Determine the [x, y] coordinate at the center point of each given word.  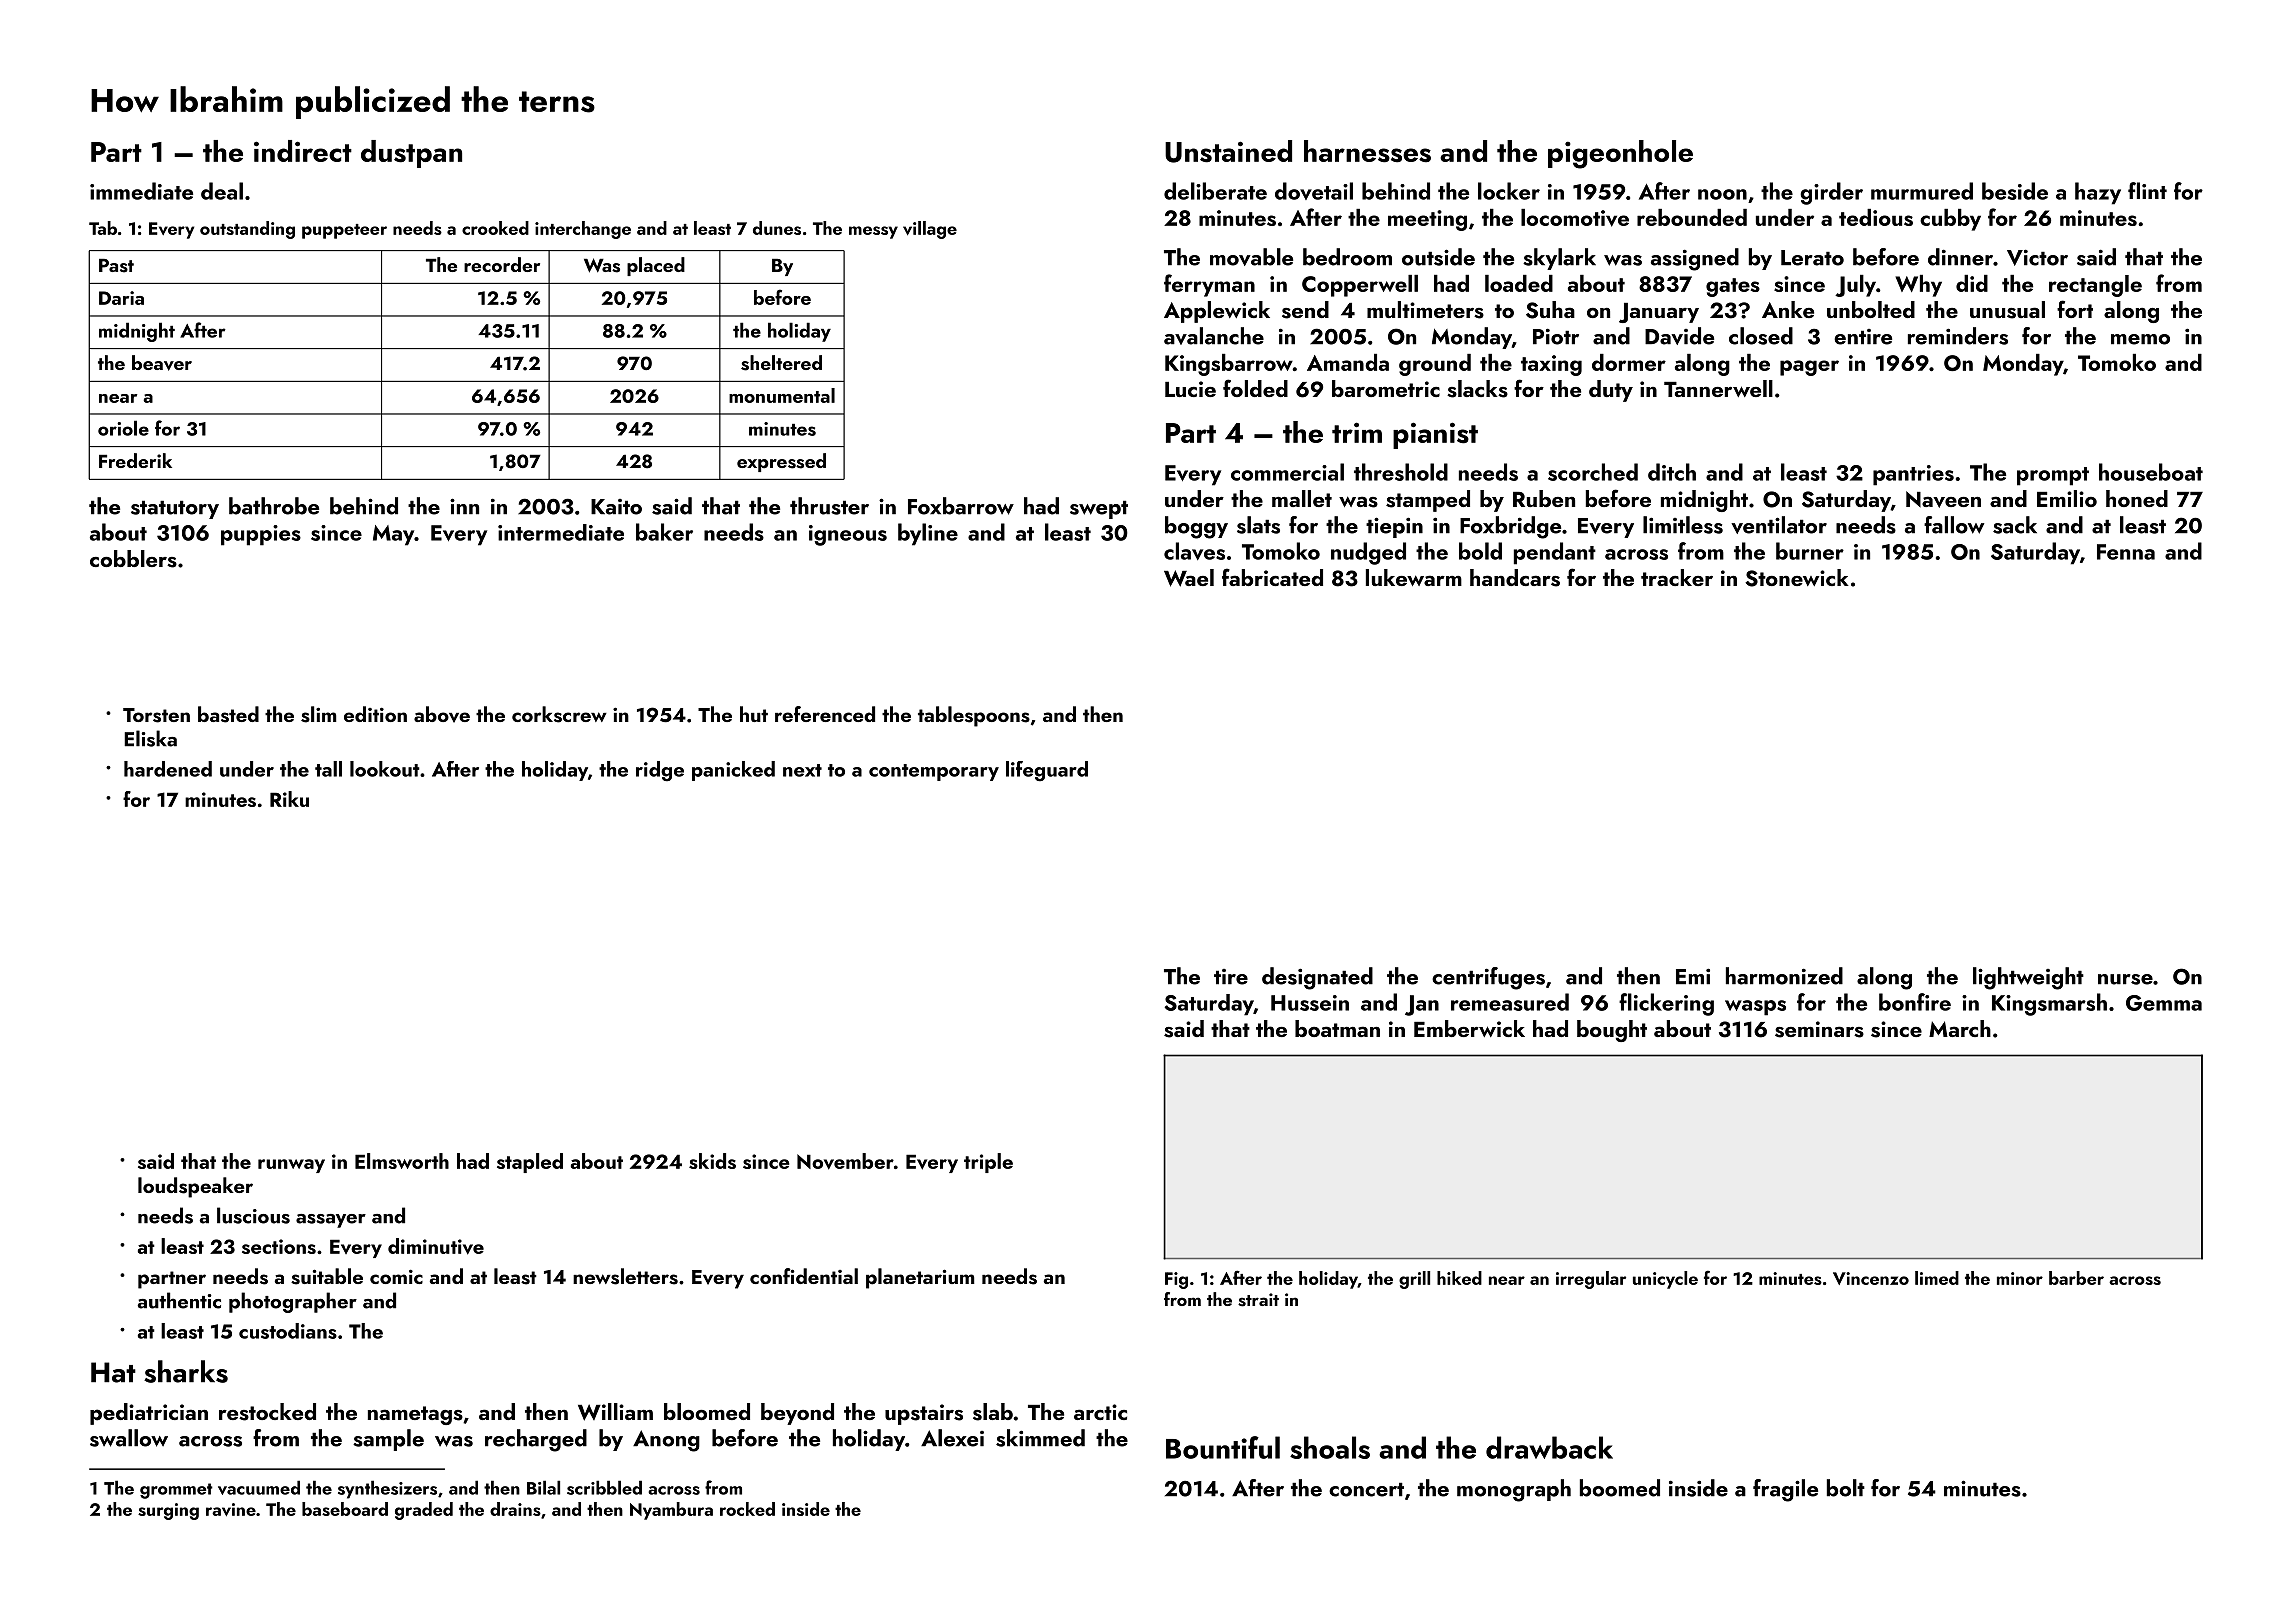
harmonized [1784, 976]
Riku [289, 799]
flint [2147, 190]
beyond [797, 1414]
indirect [303, 151]
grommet [176, 1491]
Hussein [1310, 1003]
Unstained [1228, 151]
